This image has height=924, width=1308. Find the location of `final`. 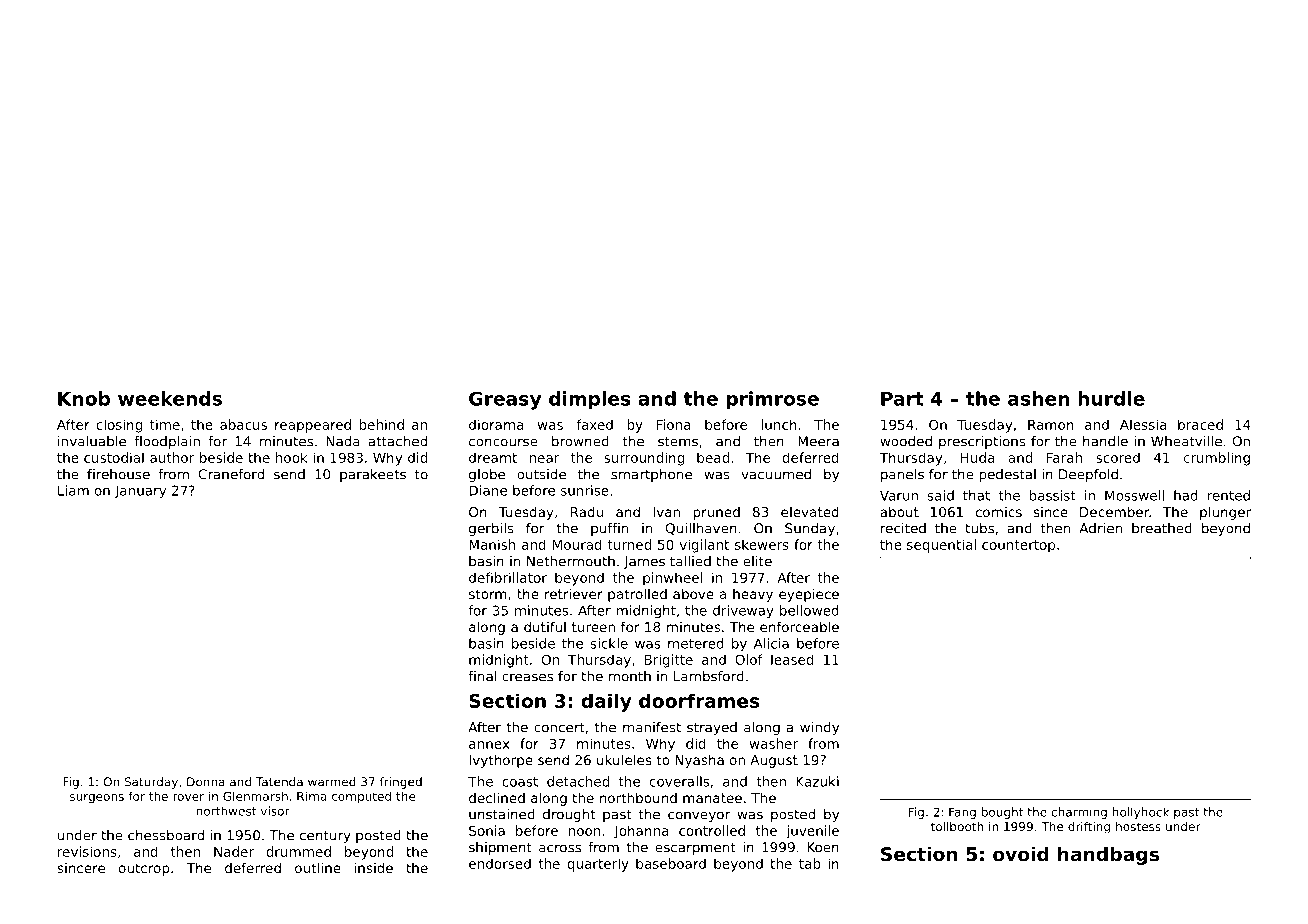

final is located at coordinates (482, 676).
